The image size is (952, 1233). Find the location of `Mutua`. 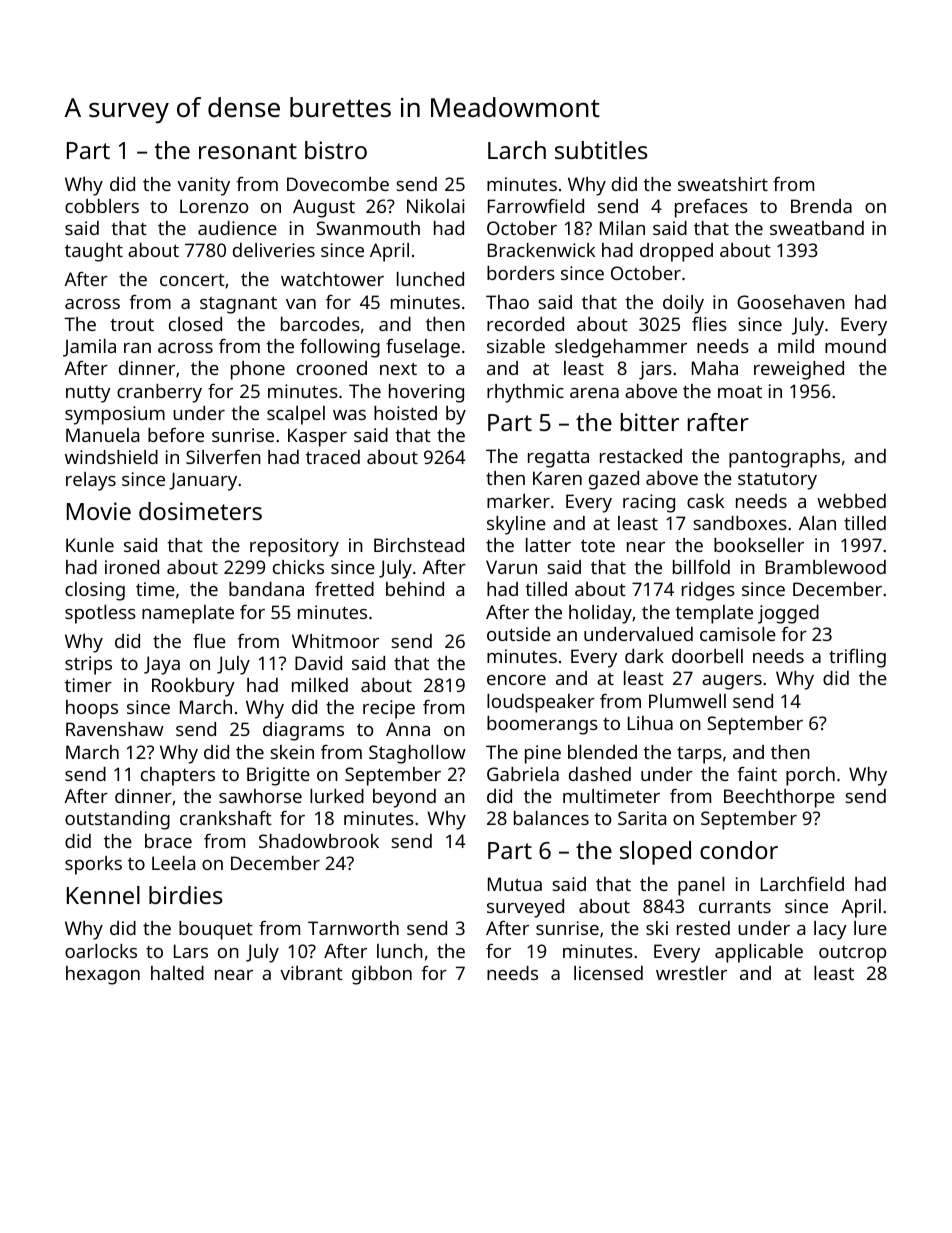

Mutua is located at coordinates (515, 884).
